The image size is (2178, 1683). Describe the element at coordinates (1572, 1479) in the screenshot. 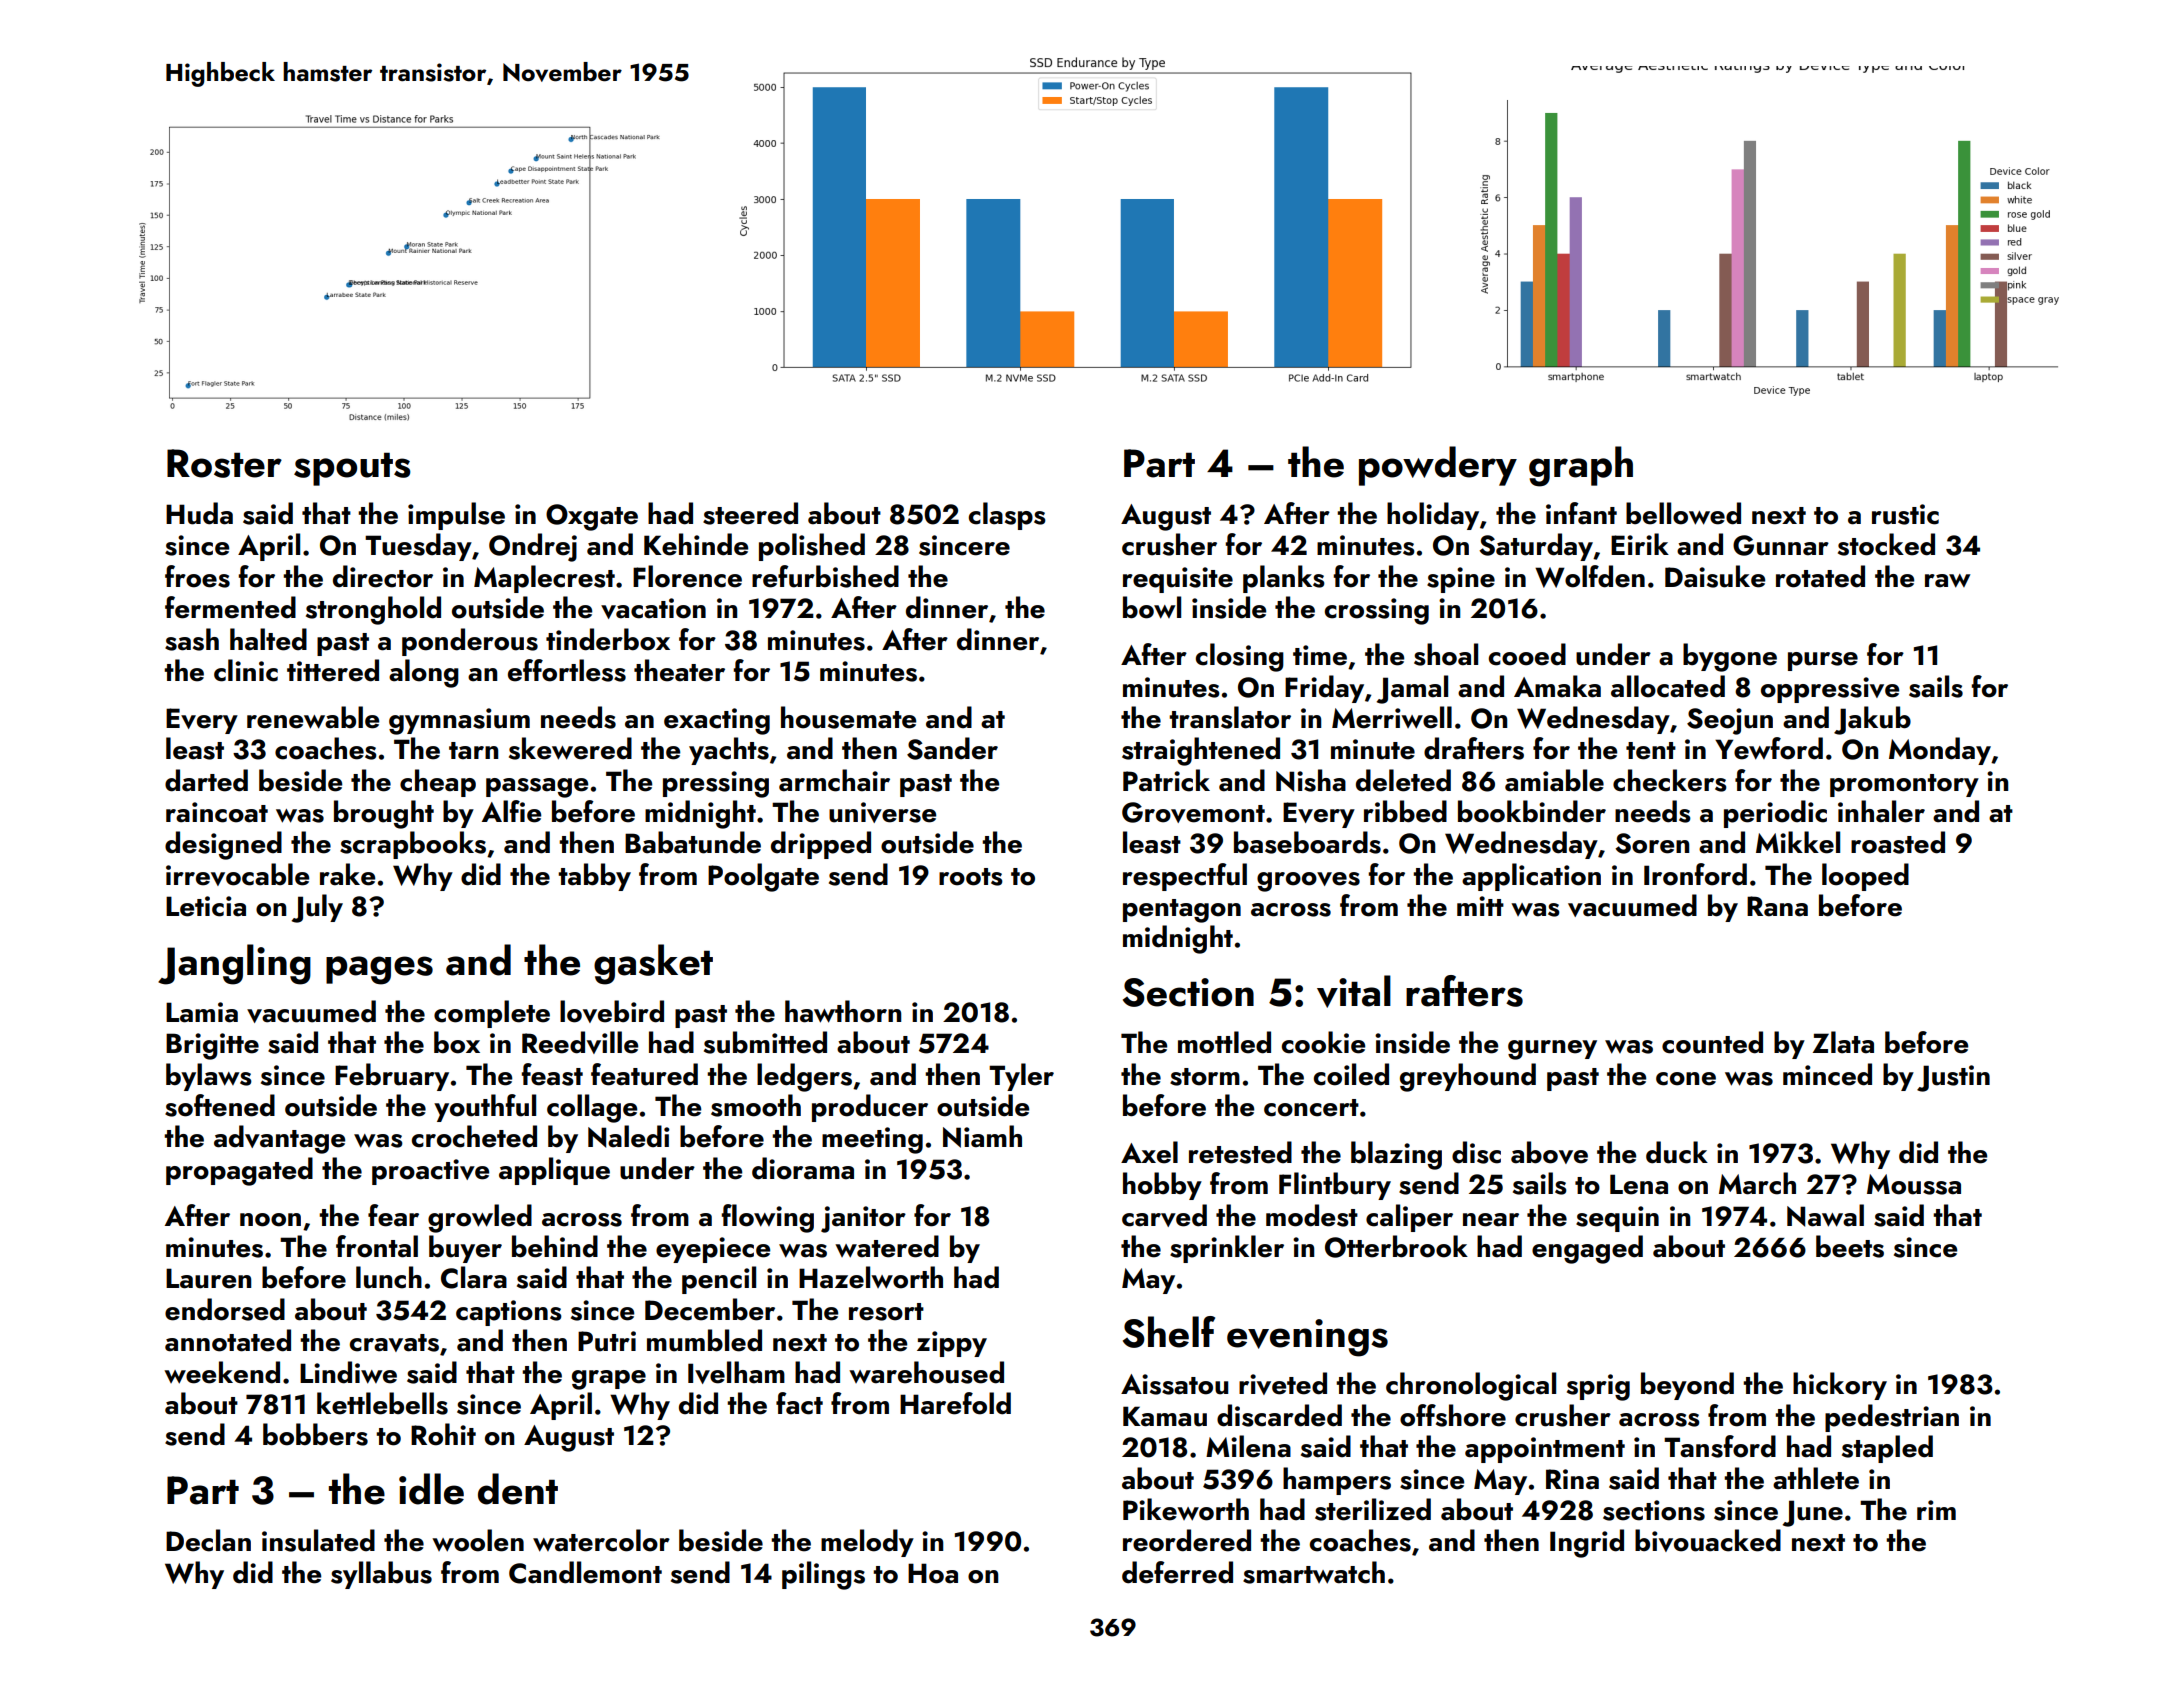

I see `Rina` at that location.
